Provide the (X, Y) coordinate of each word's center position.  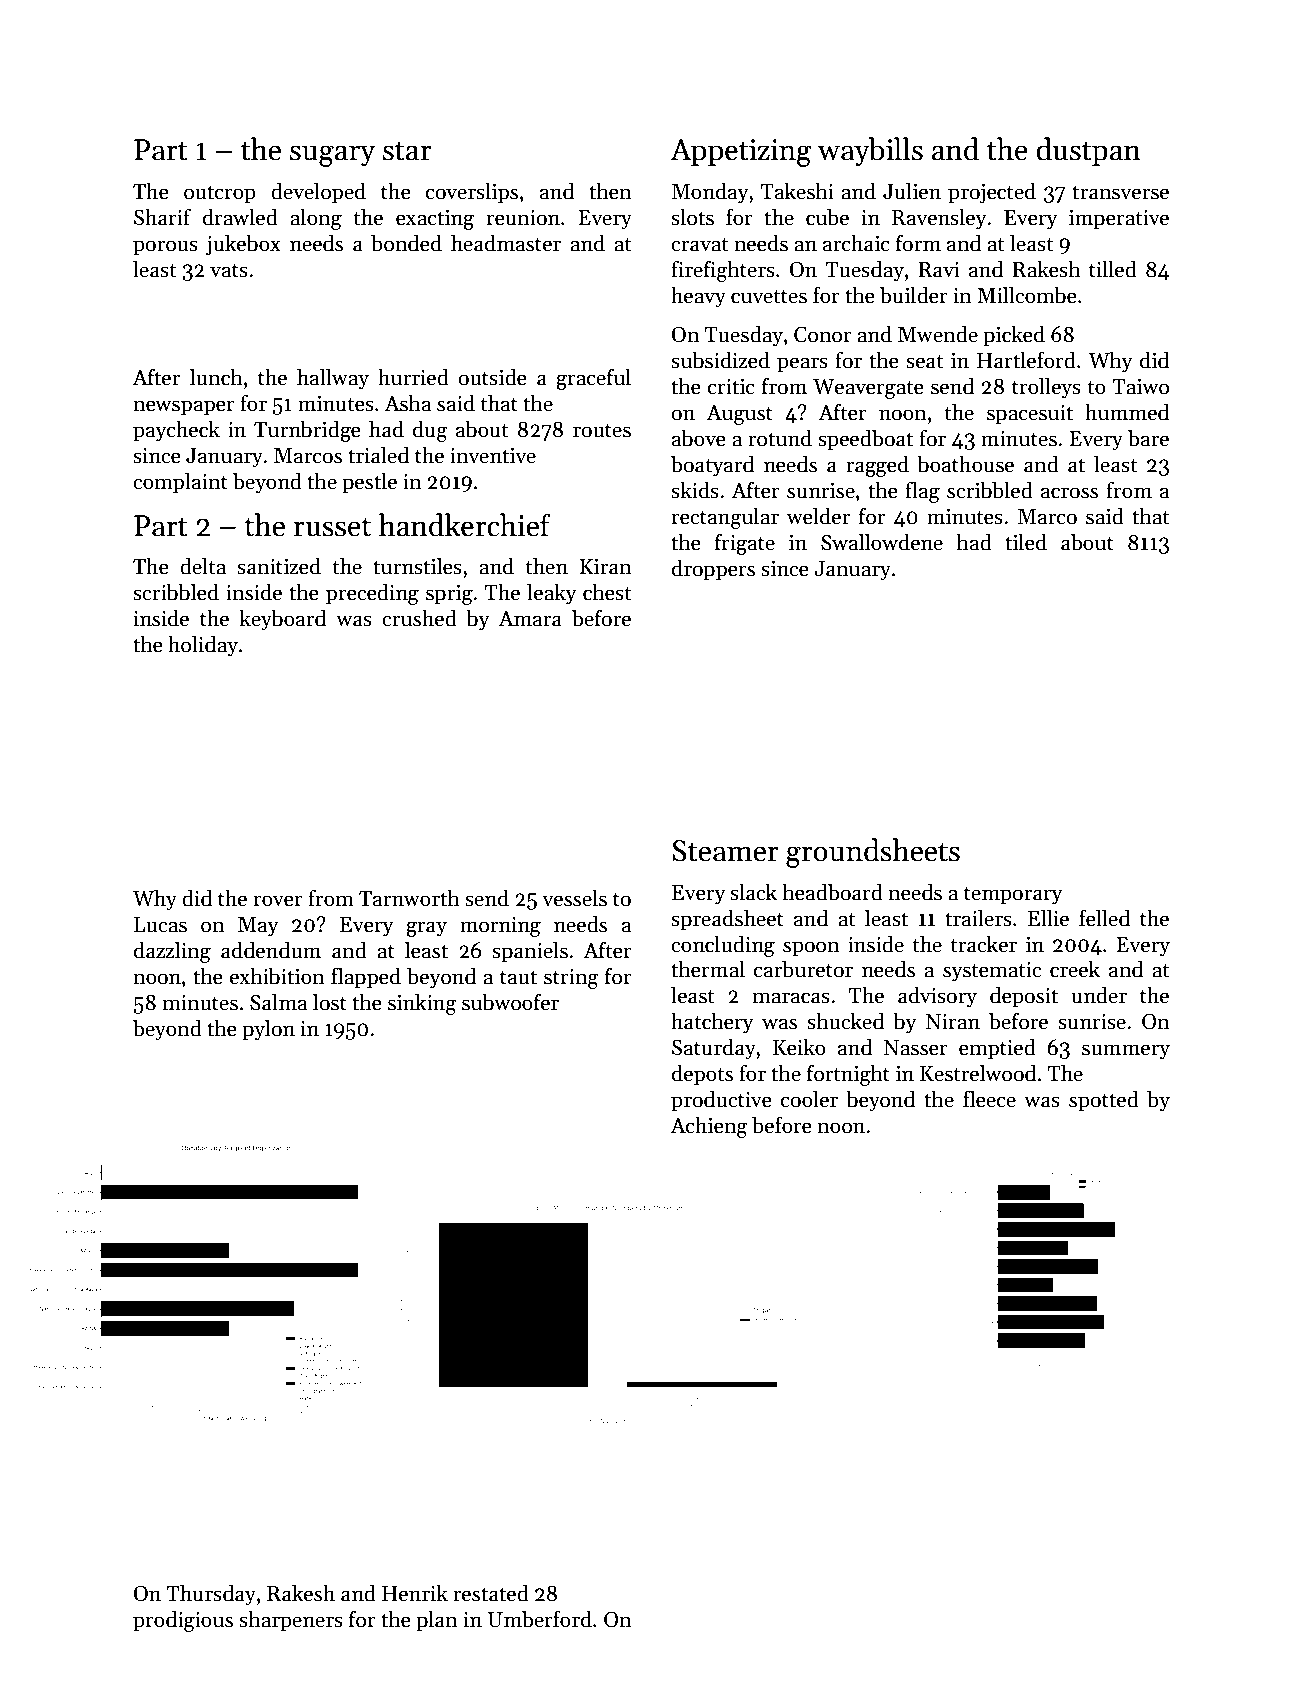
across (1069, 493)
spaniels (530, 952)
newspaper (184, 408)
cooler (809, 1099)
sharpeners (291, 1621)
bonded (406, 243)
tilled (1113, 269)
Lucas (160, 925)
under (1099, 995)
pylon (268, 1030)
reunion (523, 218)
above (699, 438)
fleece (989, 1099)
